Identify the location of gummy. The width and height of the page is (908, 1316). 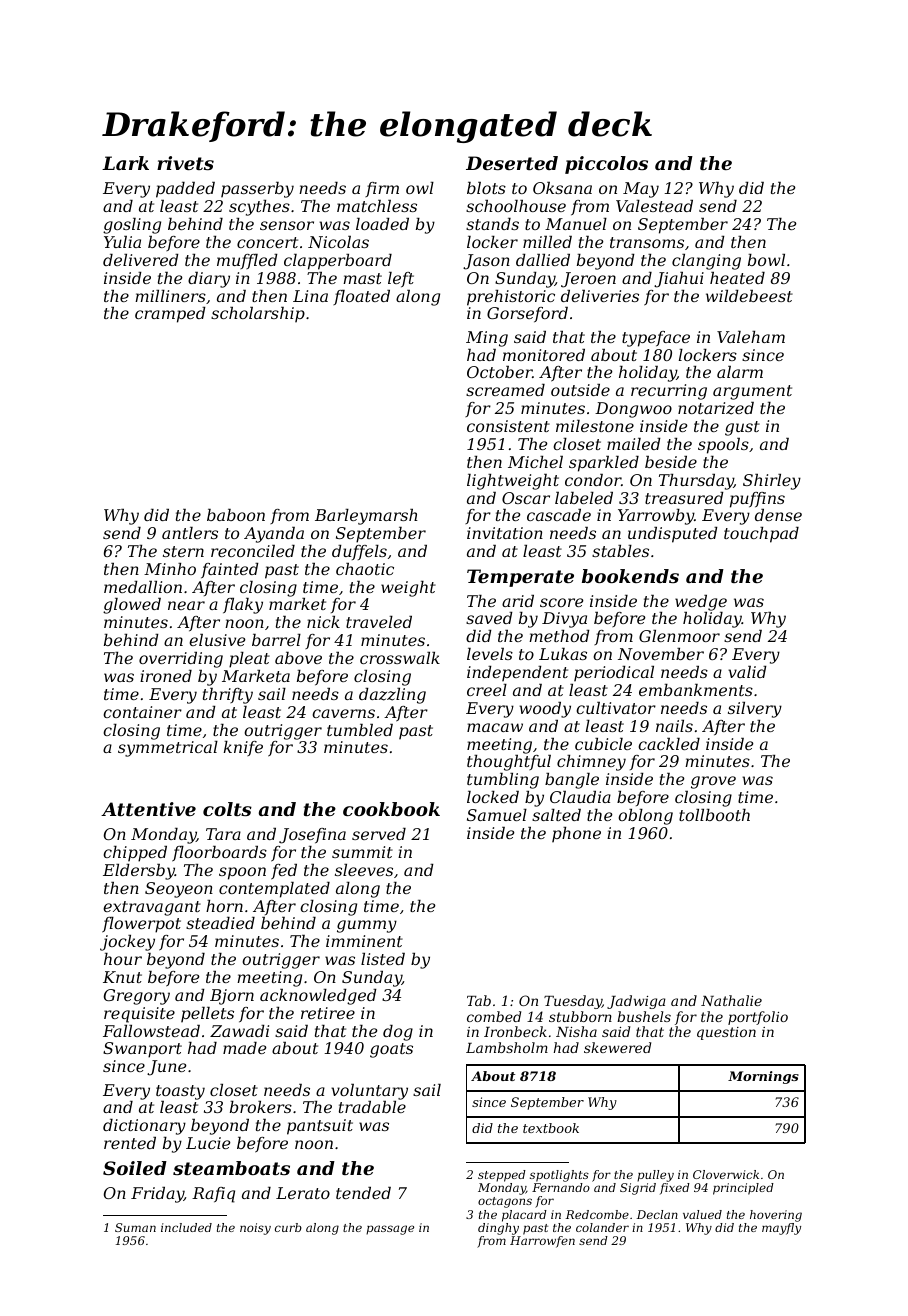
(367, 926).
